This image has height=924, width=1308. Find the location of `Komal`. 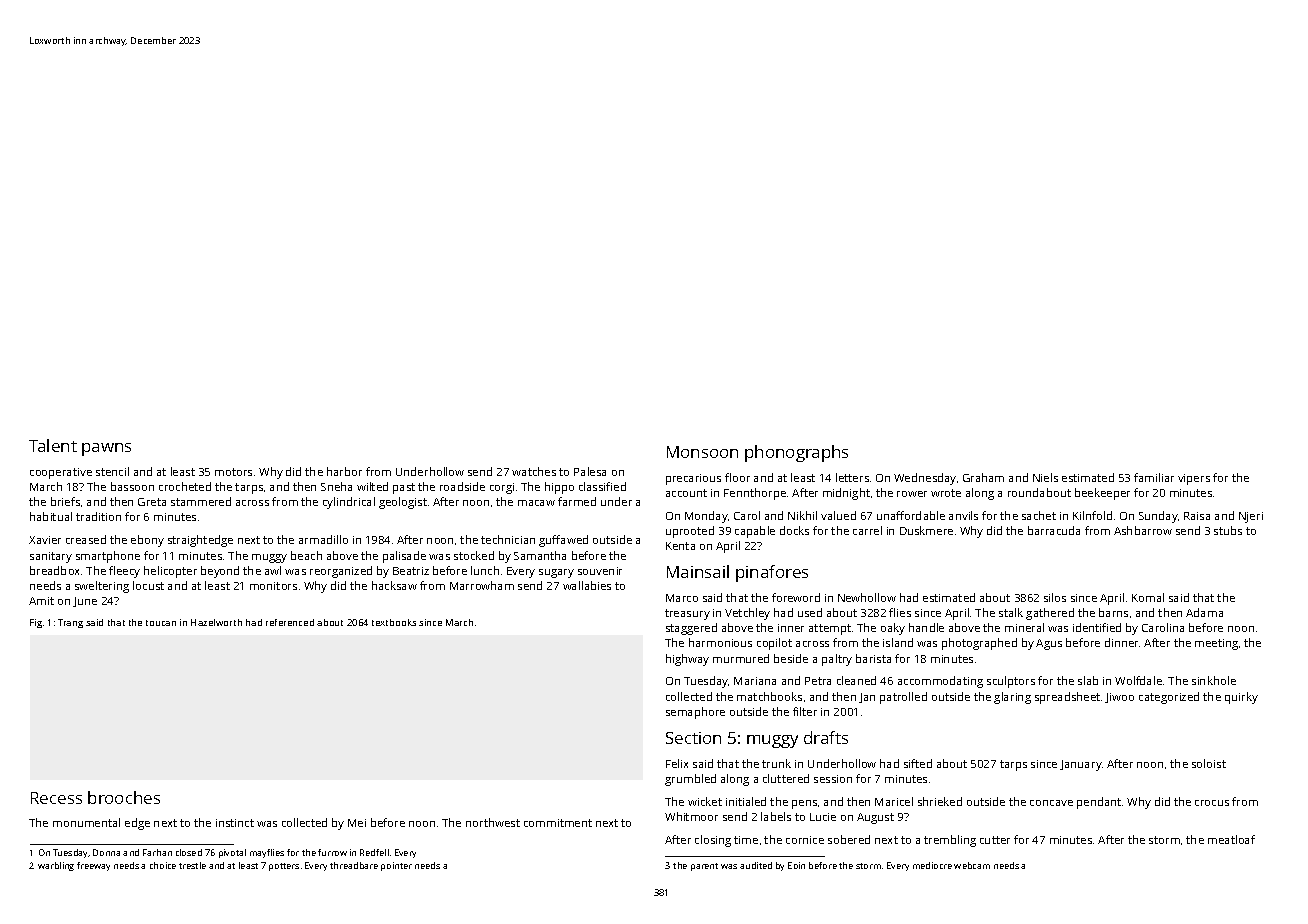

Komal is located at coordinates (1148, 597).
